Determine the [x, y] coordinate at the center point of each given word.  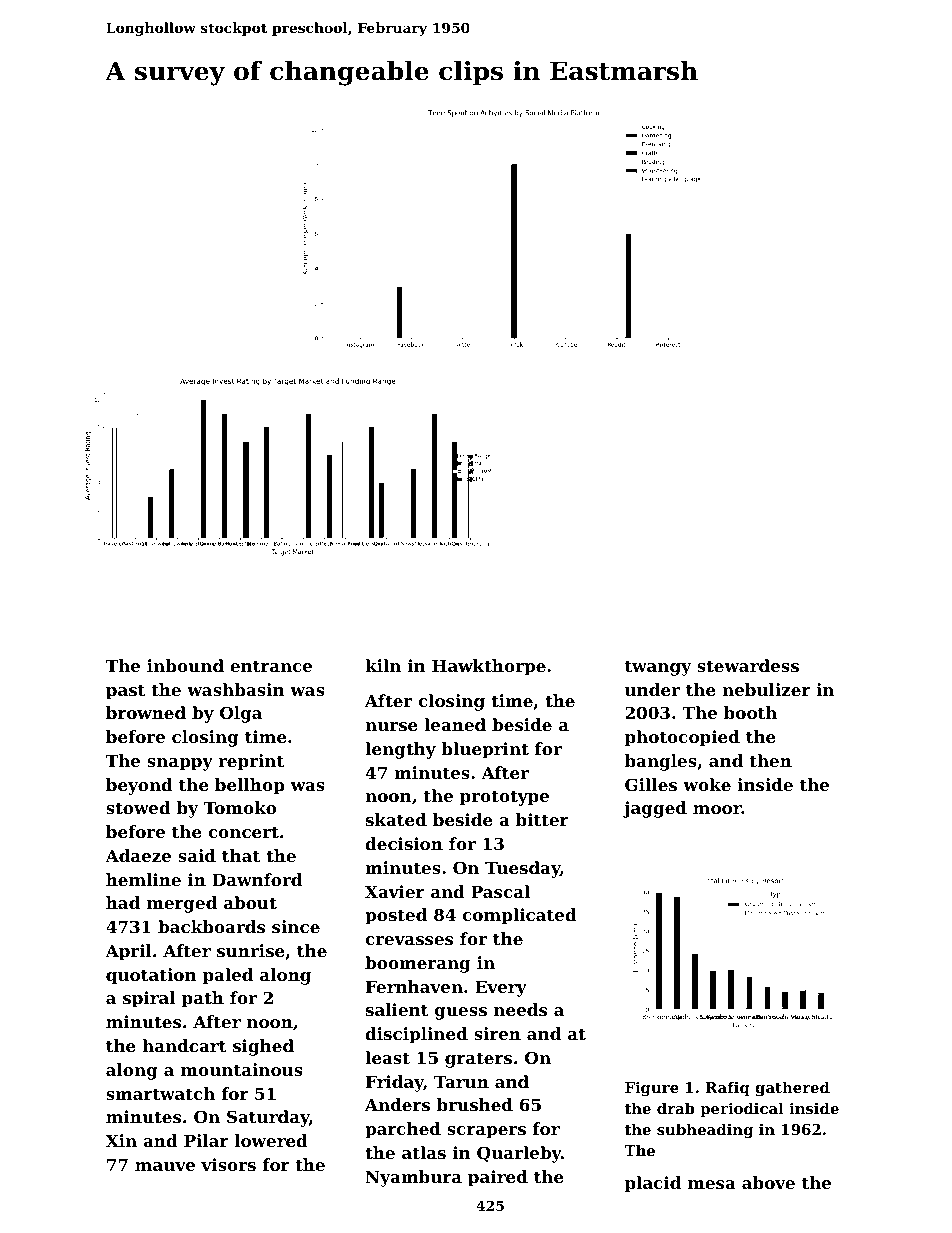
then [771, 760]
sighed [263, 1047]
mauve [165, 1166]
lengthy [400, 750]
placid [653, 1184]
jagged [655, 809]
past [125, 692]
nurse [391, 726]
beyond [139, 786]
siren [497, 1033]
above [768, 1182]
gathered [792, 1089]
